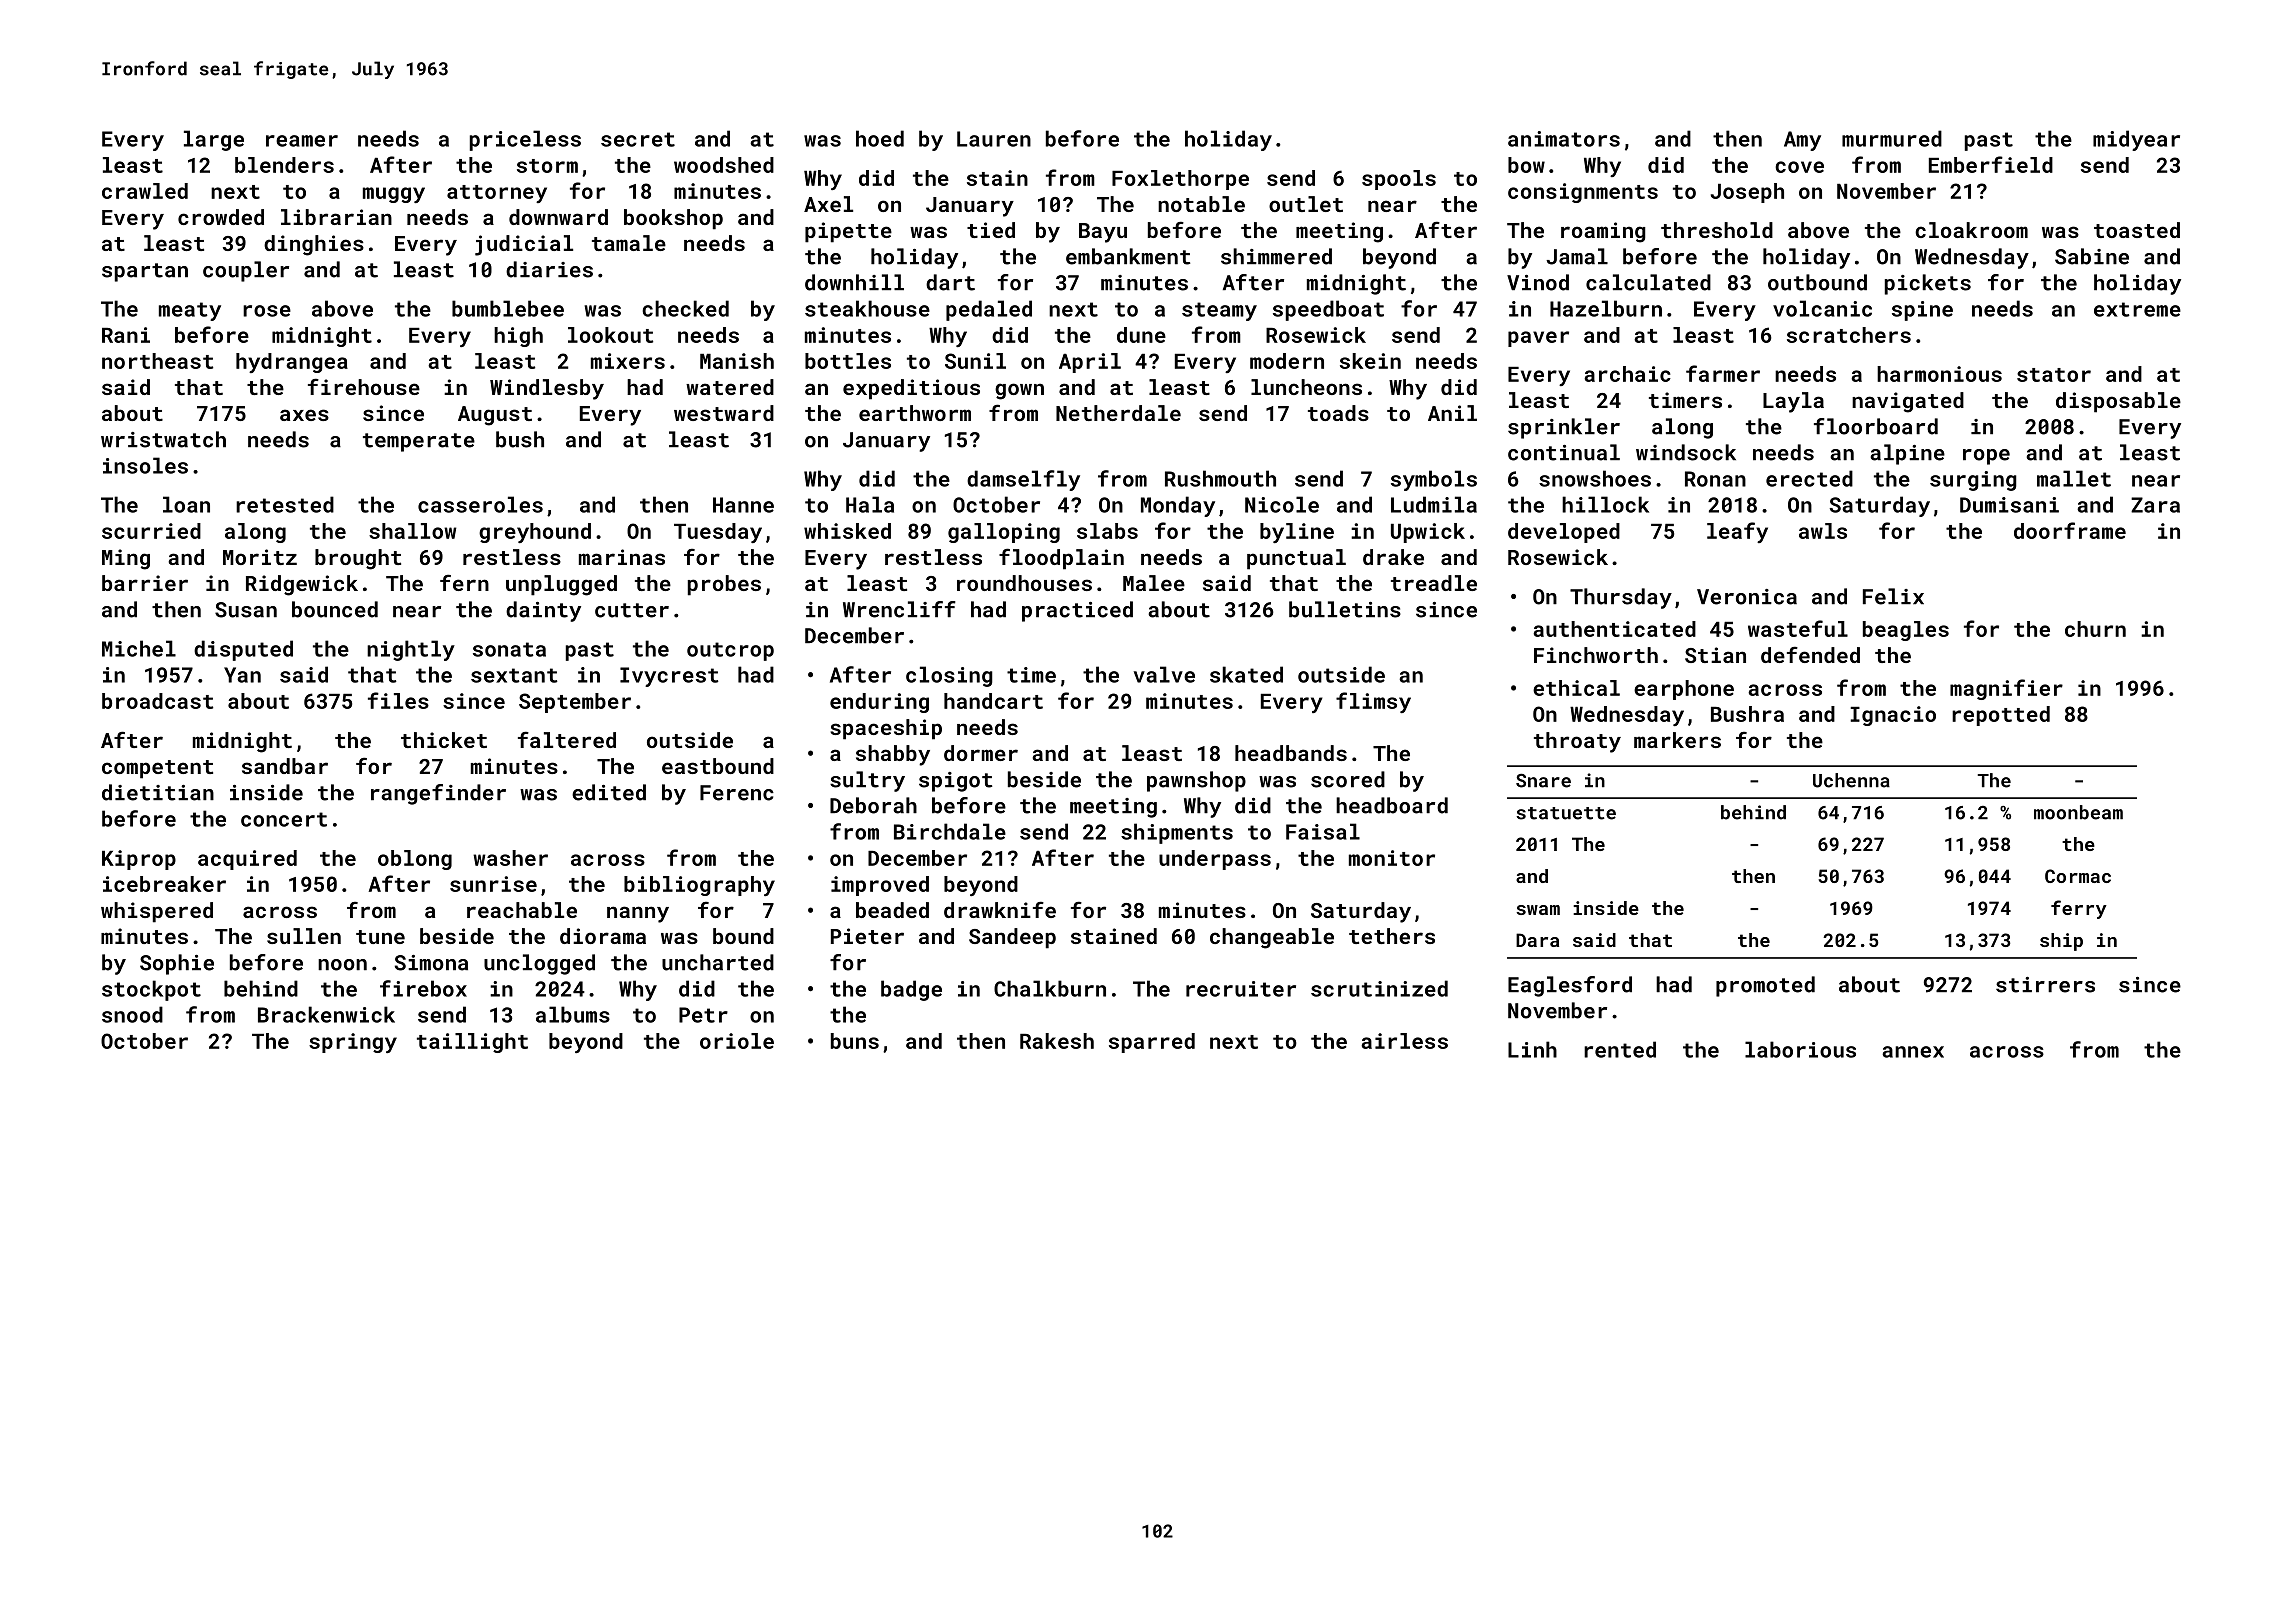  What do you see at coordinates (510, 858) in the document?
I see `washer` at bounding box center [510, 858].
